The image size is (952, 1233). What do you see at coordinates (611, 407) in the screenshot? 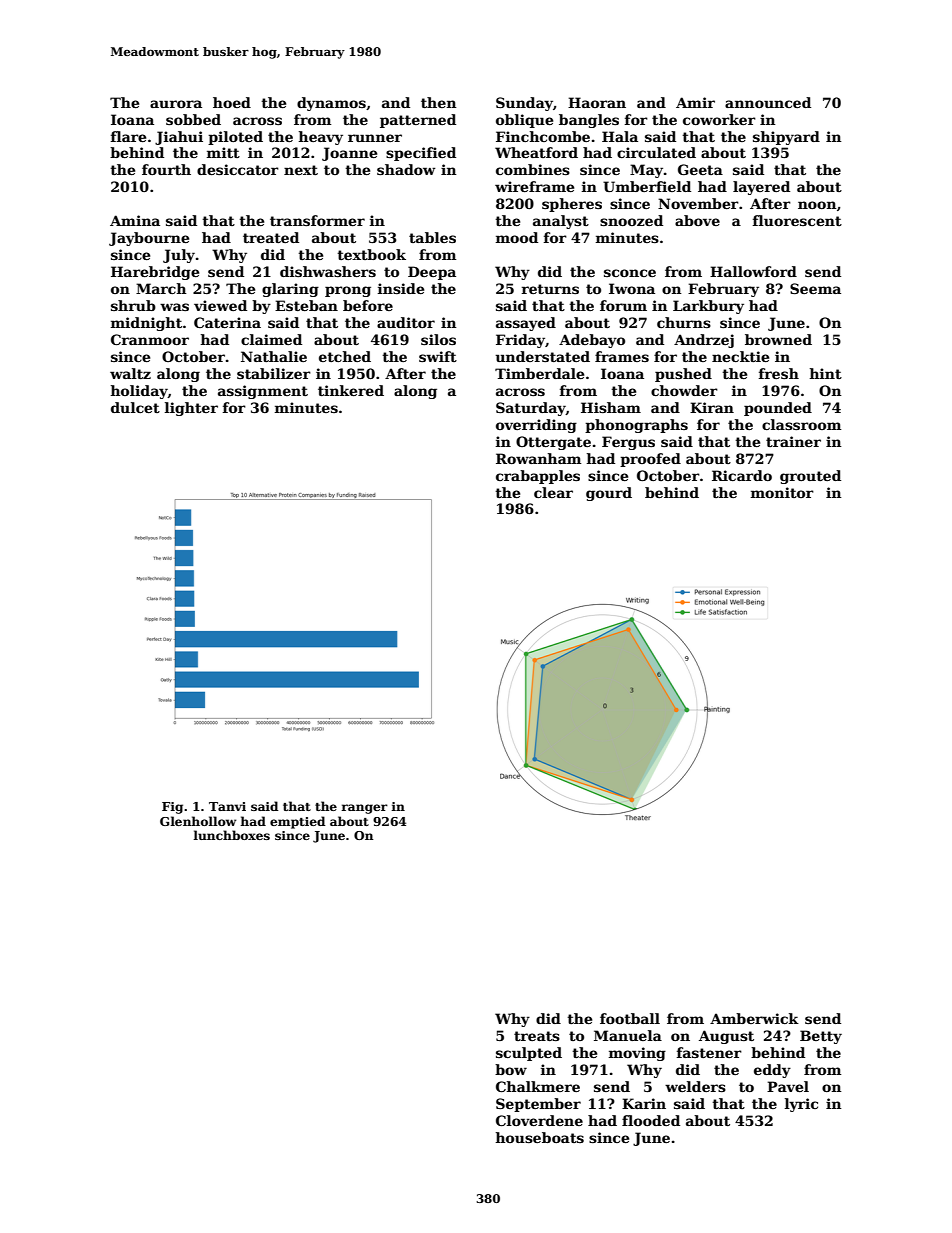
I see `Hisham` at bounding box center [611, 407].
